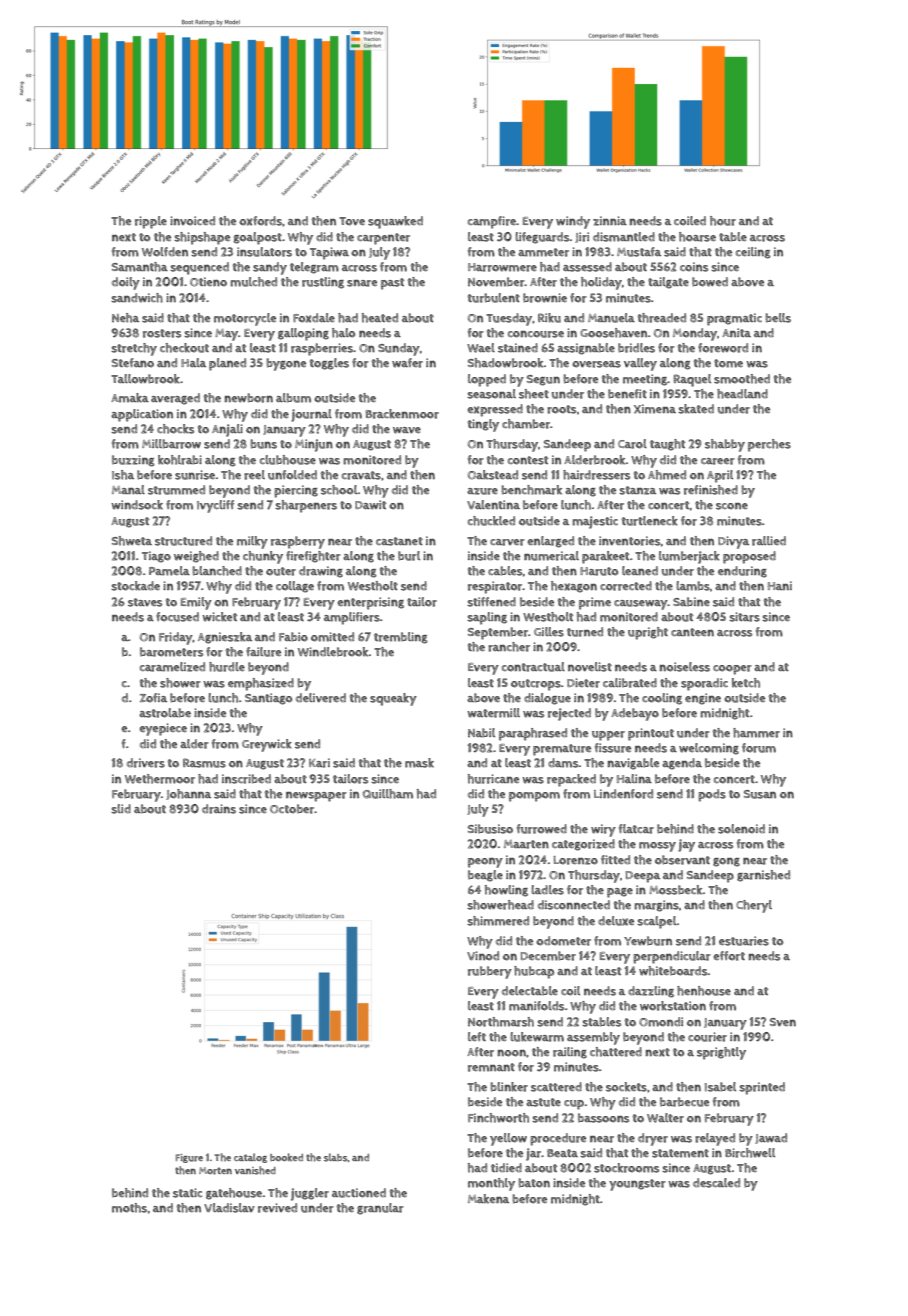 This screenshot has height=1316, width=908. Describe the element at coordinates (533, 734) in the screenshot. I see `paraphrased` at that location.
